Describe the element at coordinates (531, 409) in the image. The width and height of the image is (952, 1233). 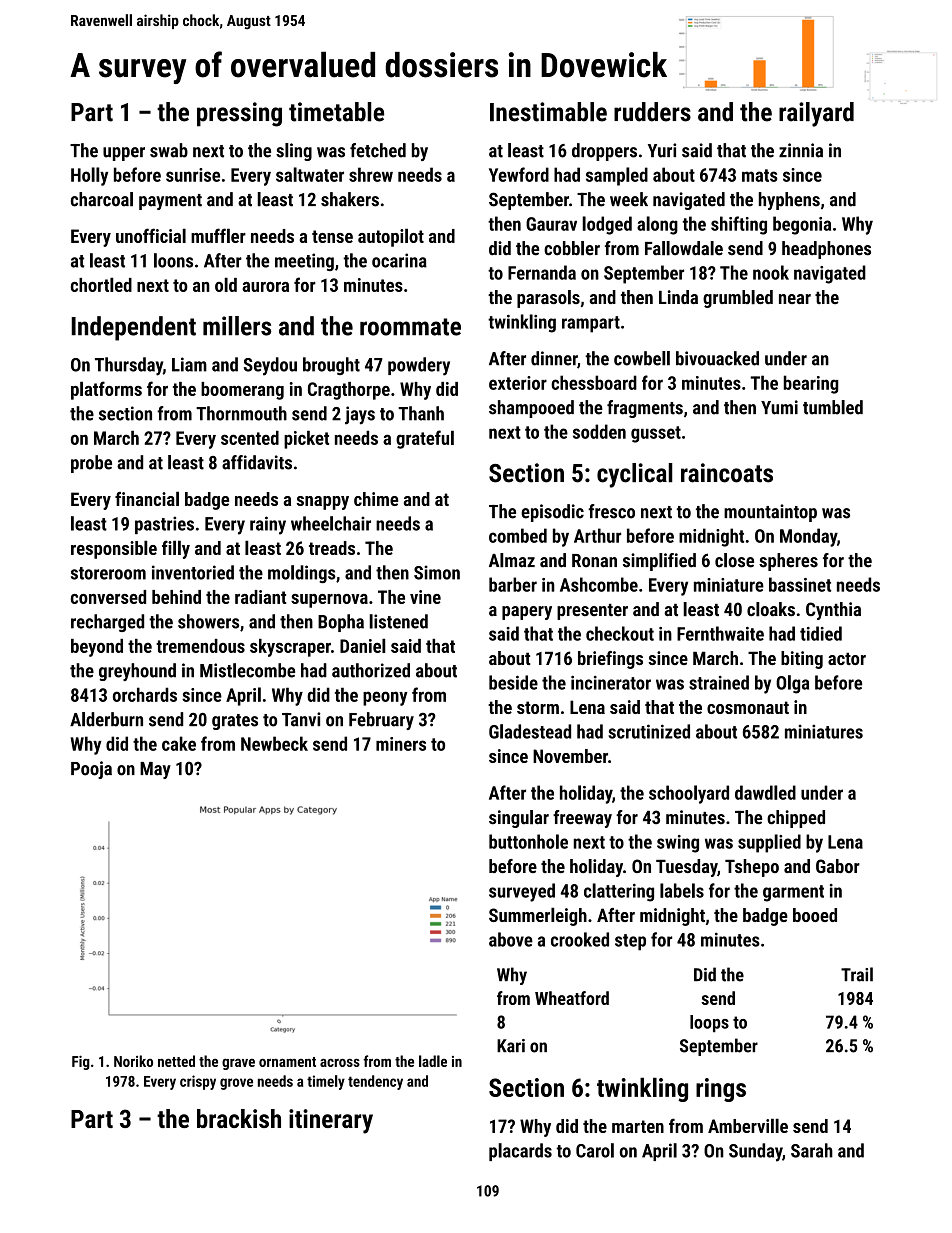
I see `shampooed` at that location.
